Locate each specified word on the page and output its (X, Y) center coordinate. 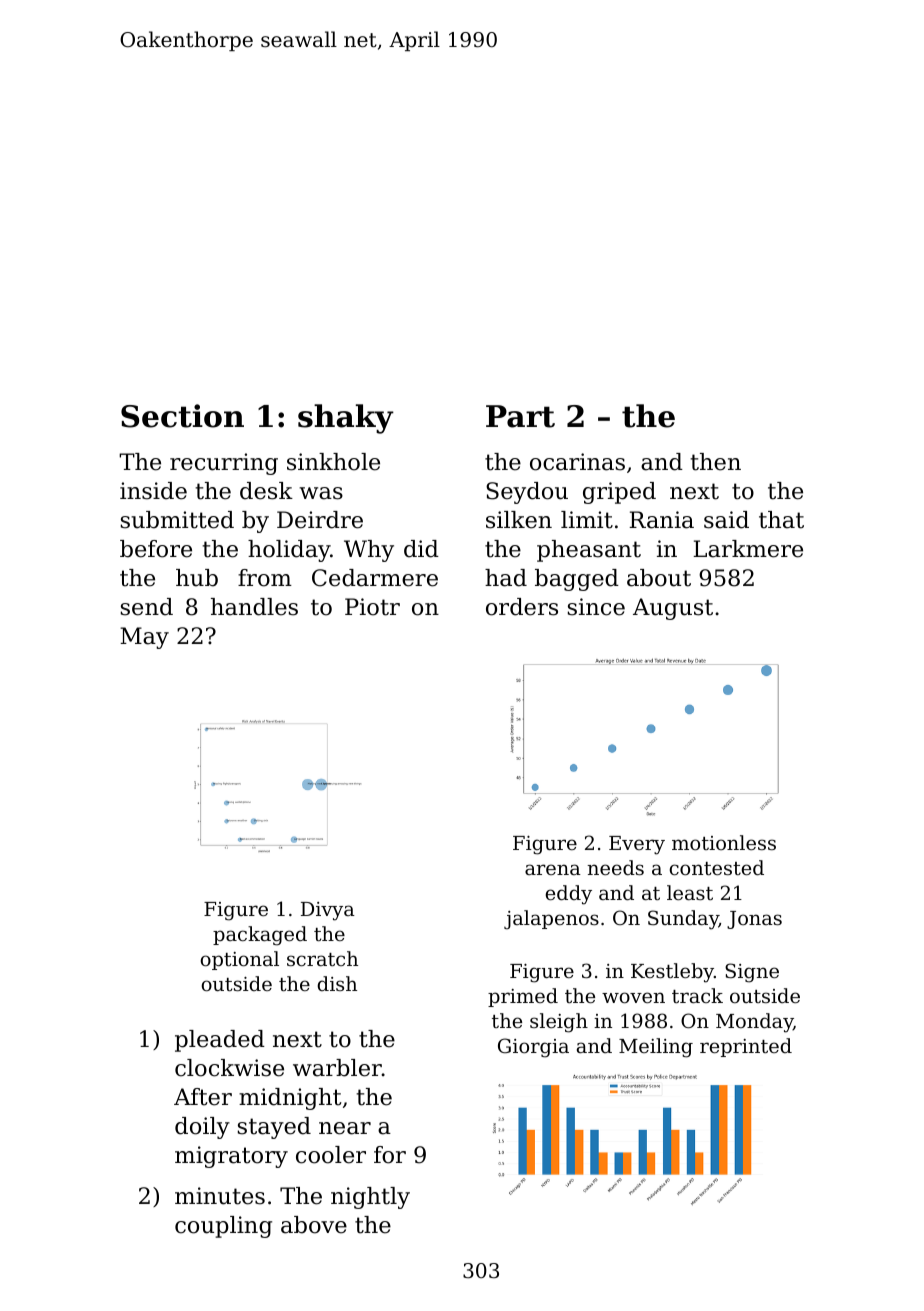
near (345, 1128)
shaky (346, 419)
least (690, 892)
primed (523, 997)
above (314, 1225)
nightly (370, 1198)
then (715, 462)
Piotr (372, 607)
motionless (724, 842)
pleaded (220, 1041)
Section (182, 416)
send (147, 607)
